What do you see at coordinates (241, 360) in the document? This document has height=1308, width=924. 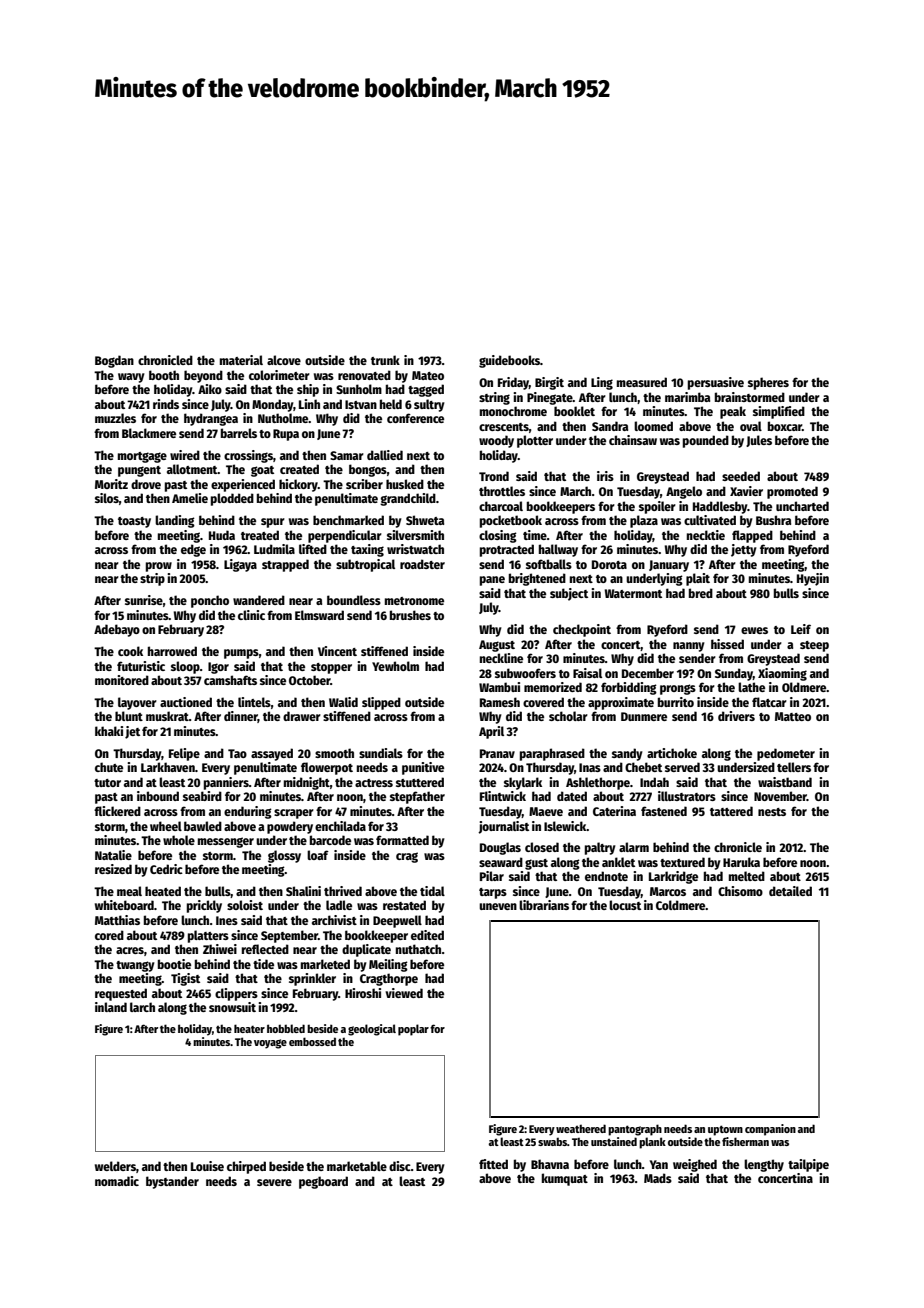 I see `material` at bounding box center [241, 360].
